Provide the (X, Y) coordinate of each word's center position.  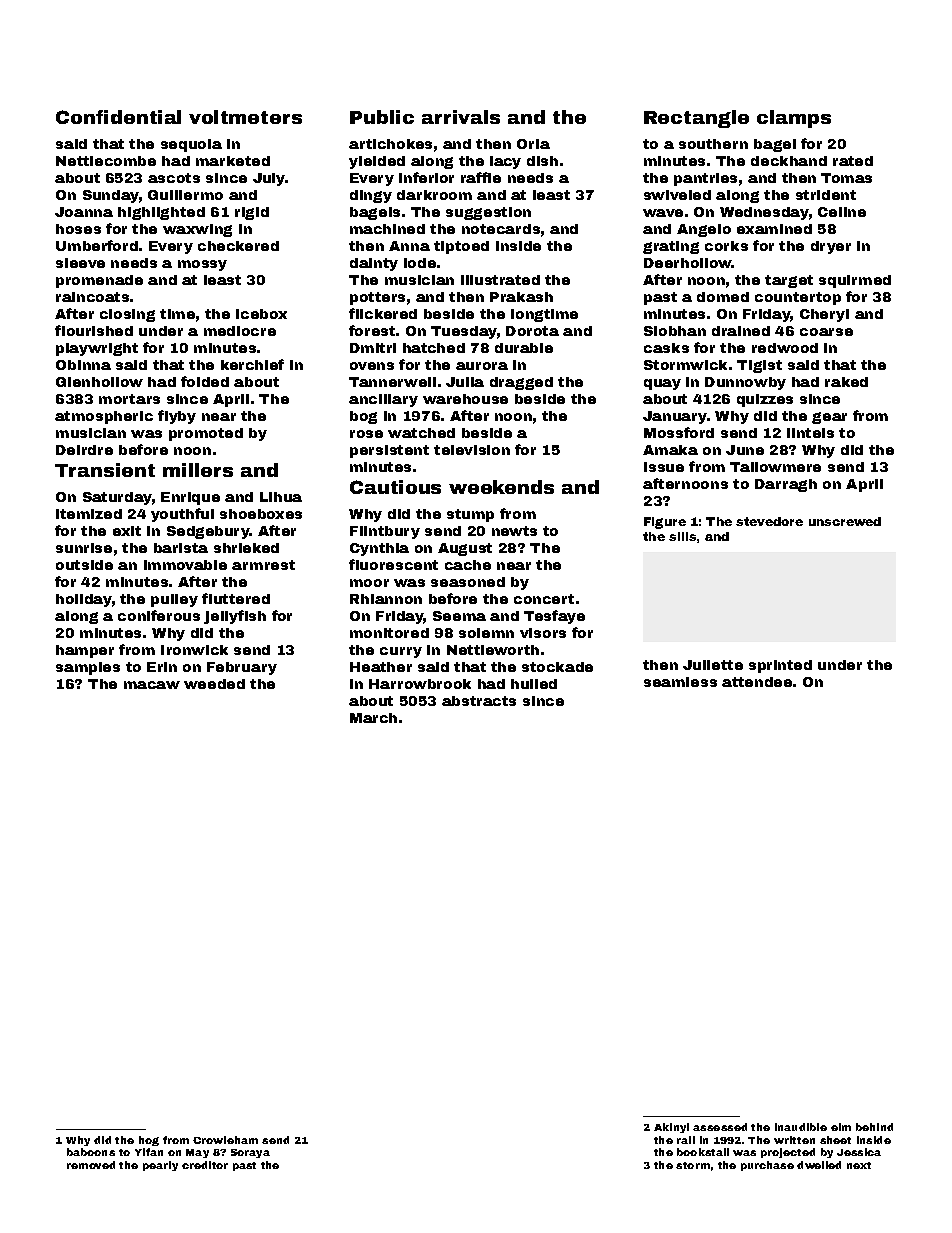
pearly (160, 1166)
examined (774, 229)
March (373, 718)
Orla (533, 144)
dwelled (819, 1165)
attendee (757, 682)
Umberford (97, 245)
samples (88, 668)
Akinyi (671, 1128)
